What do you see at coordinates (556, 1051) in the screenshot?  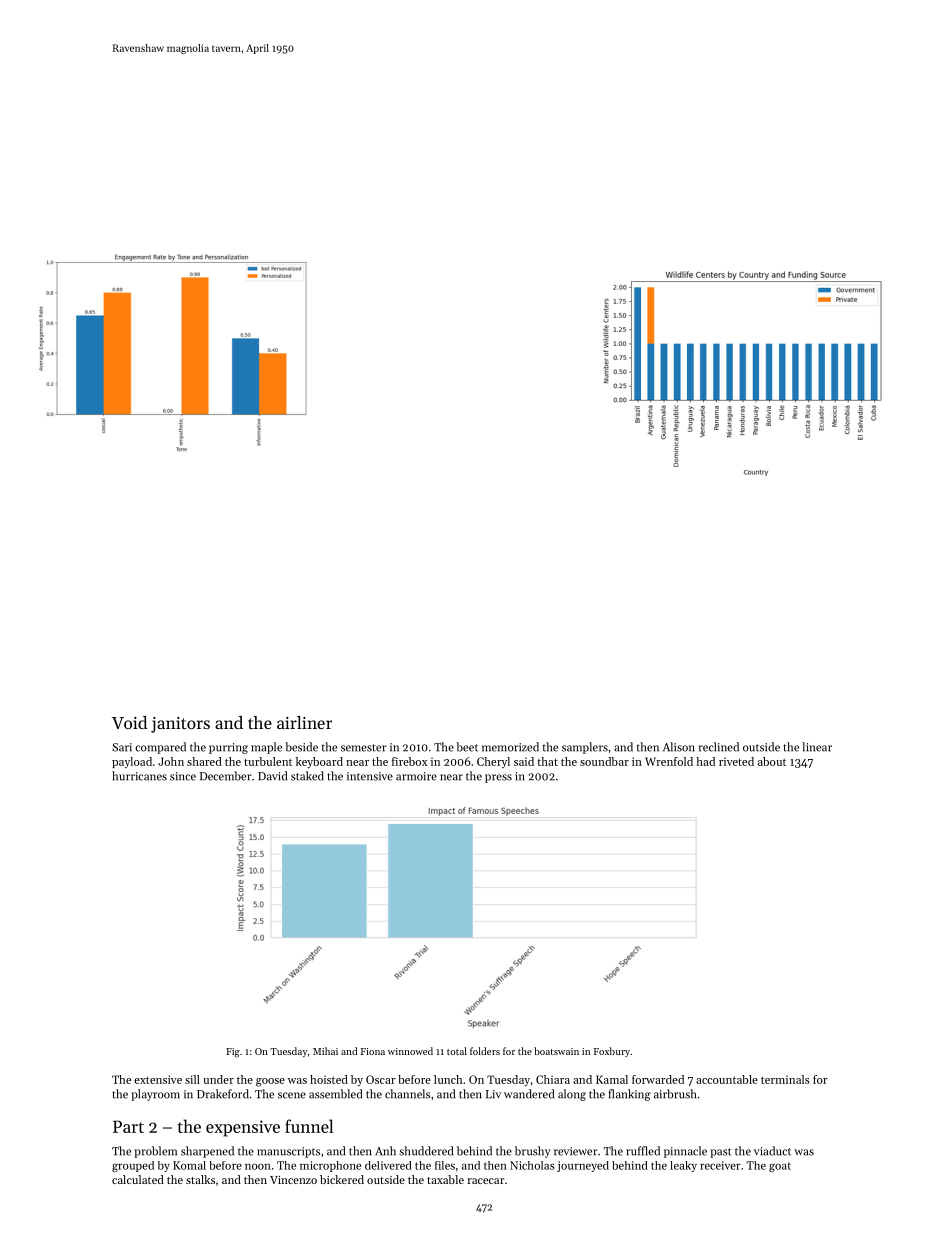 I see `boatswain` at bounding box center [556, 1051].
